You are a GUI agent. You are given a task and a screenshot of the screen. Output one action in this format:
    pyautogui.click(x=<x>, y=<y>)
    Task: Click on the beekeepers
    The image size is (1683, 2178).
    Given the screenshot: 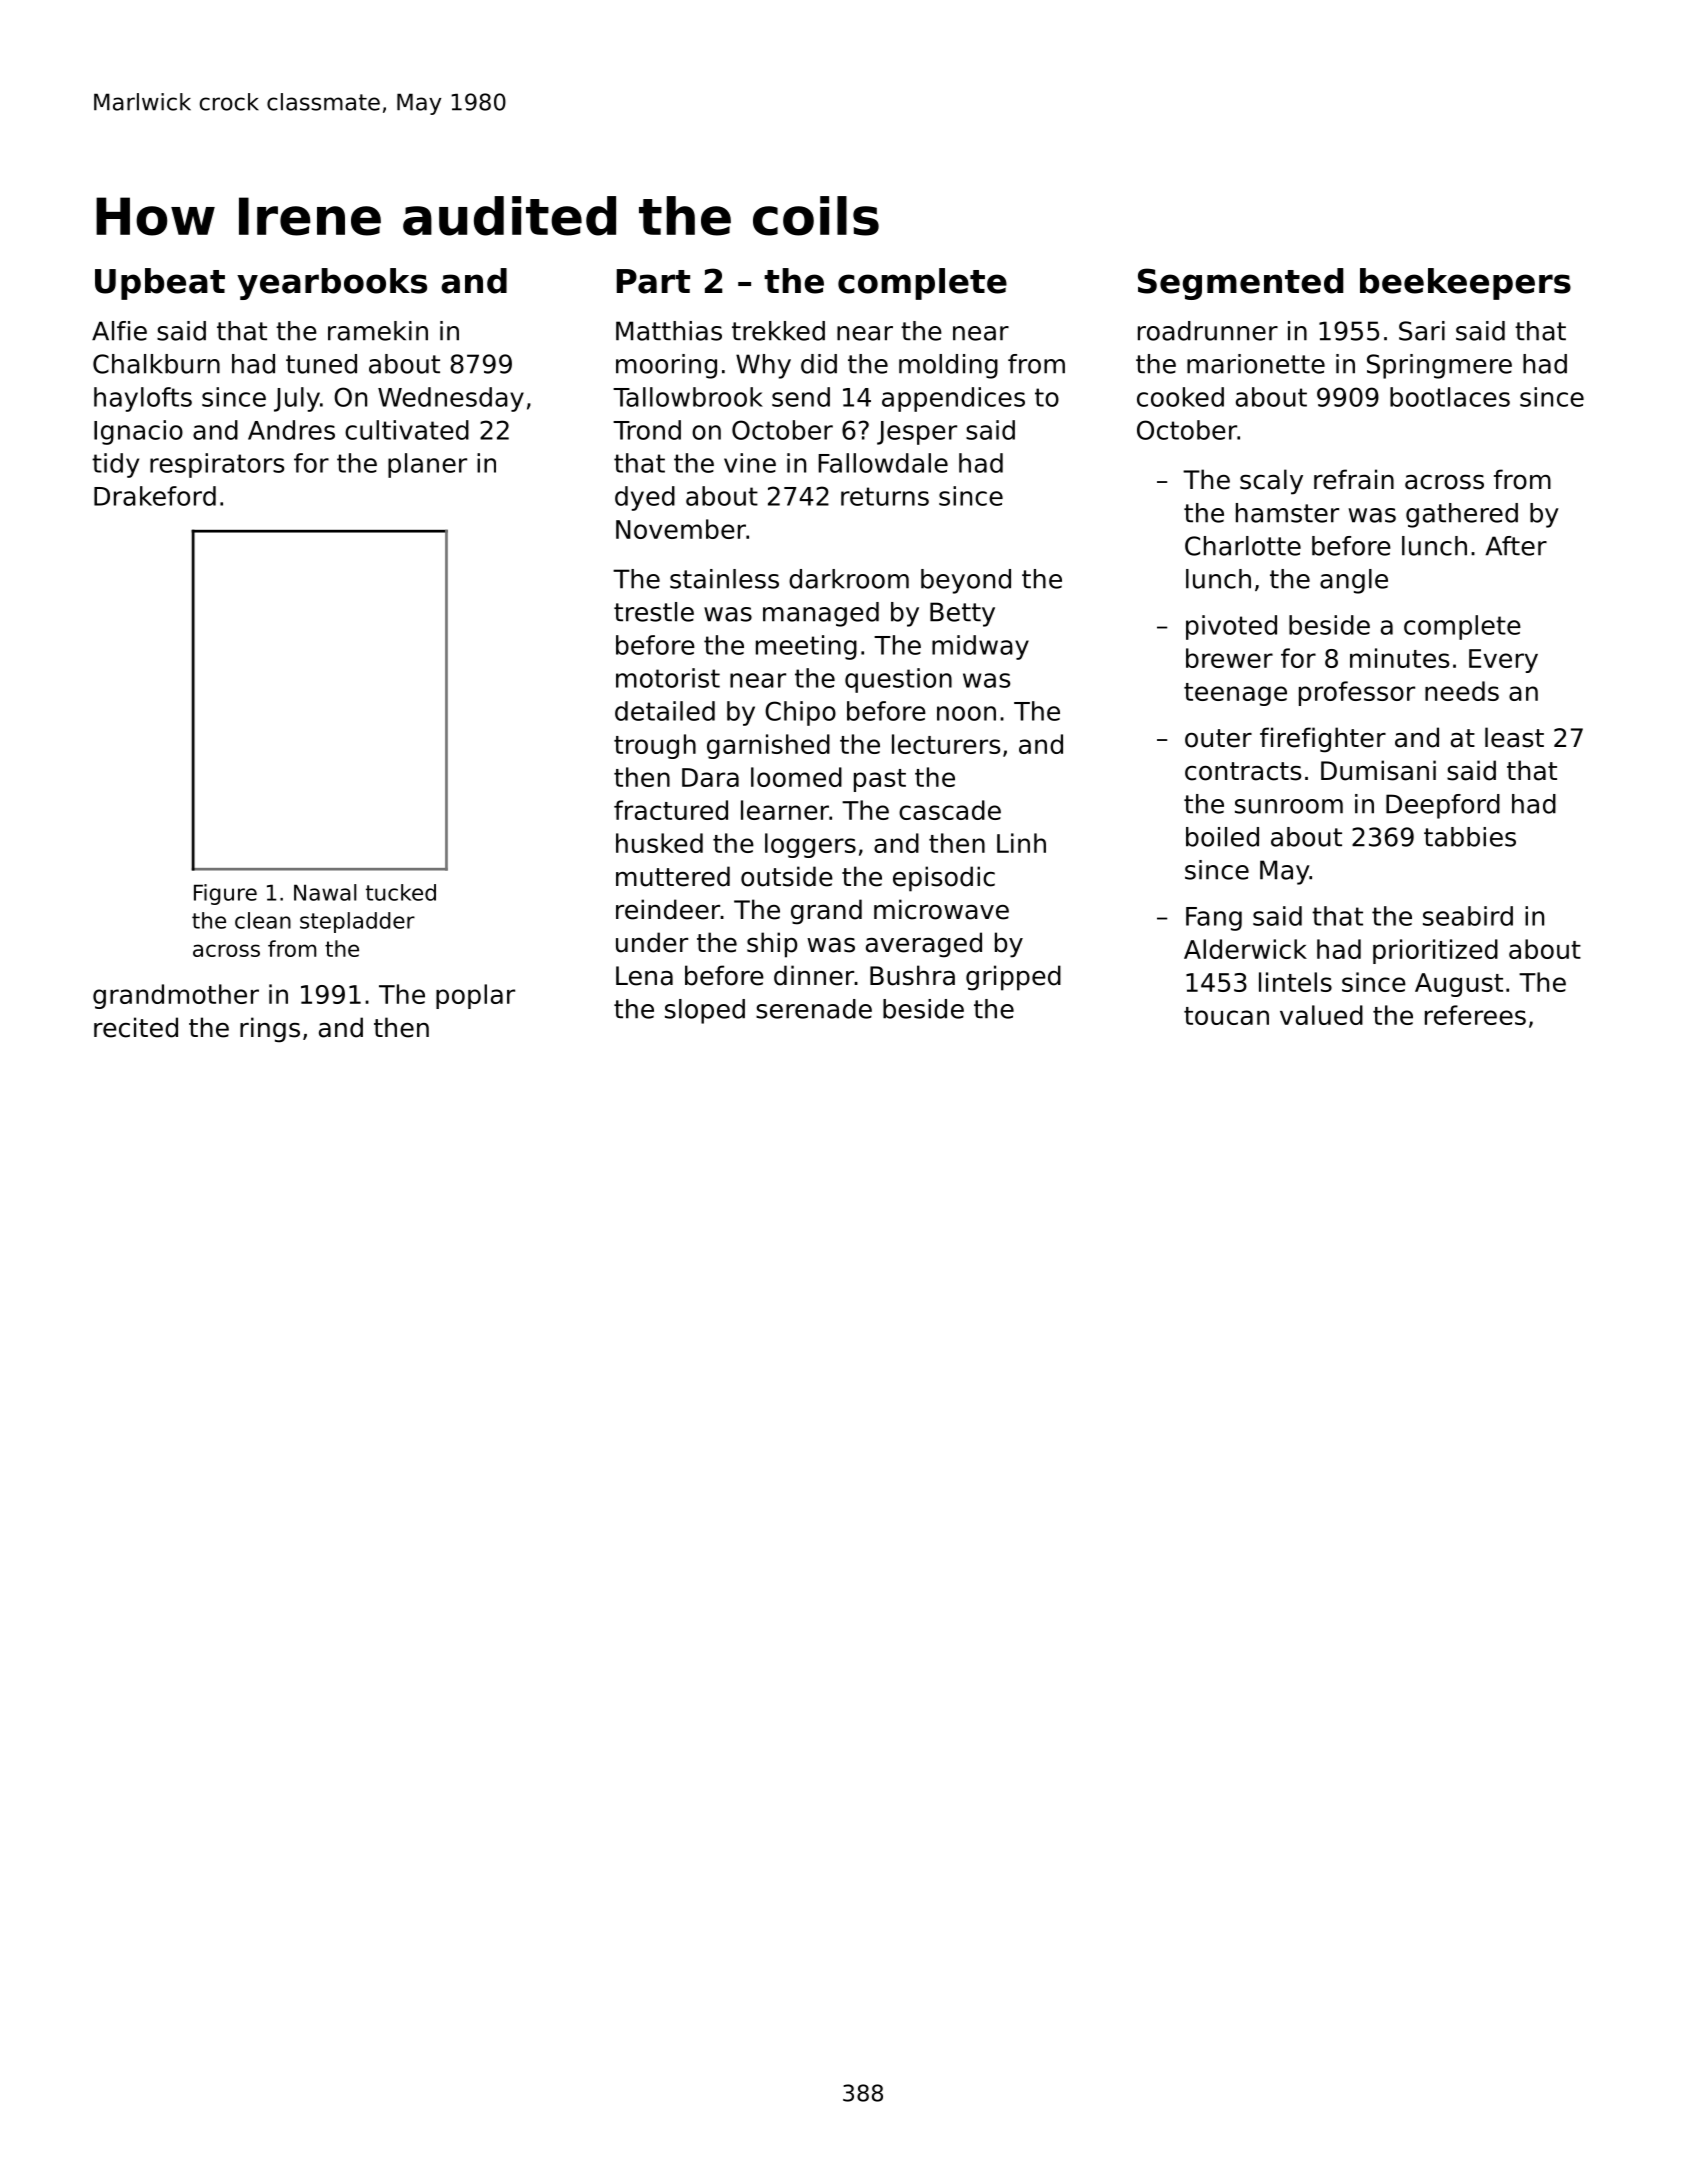 What is the action you would take?
    pyautogui.click(x=1465, y=284)
